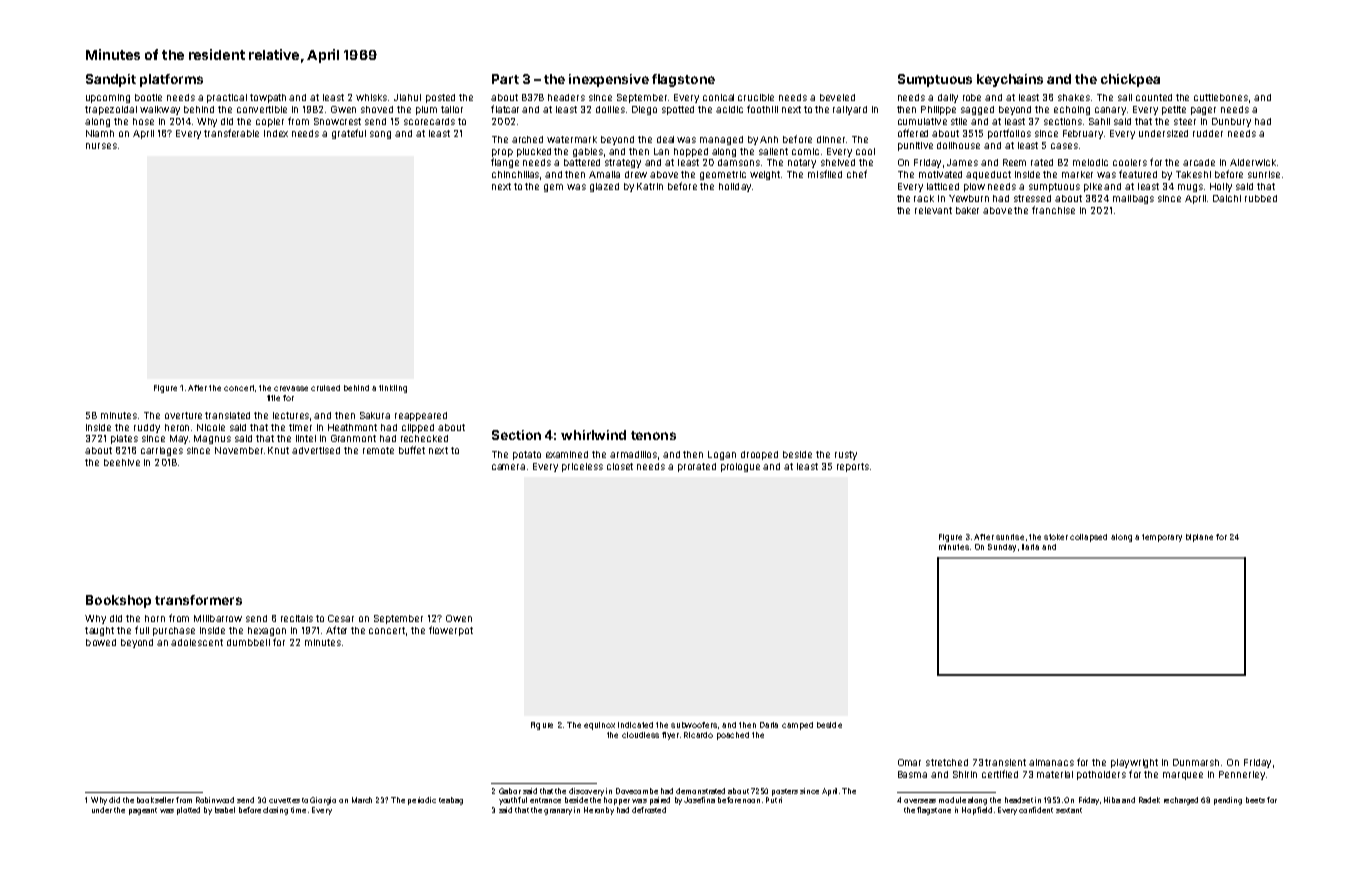 This document has height=887, width=1372. I want to click on platforms, so click(171, 80).
